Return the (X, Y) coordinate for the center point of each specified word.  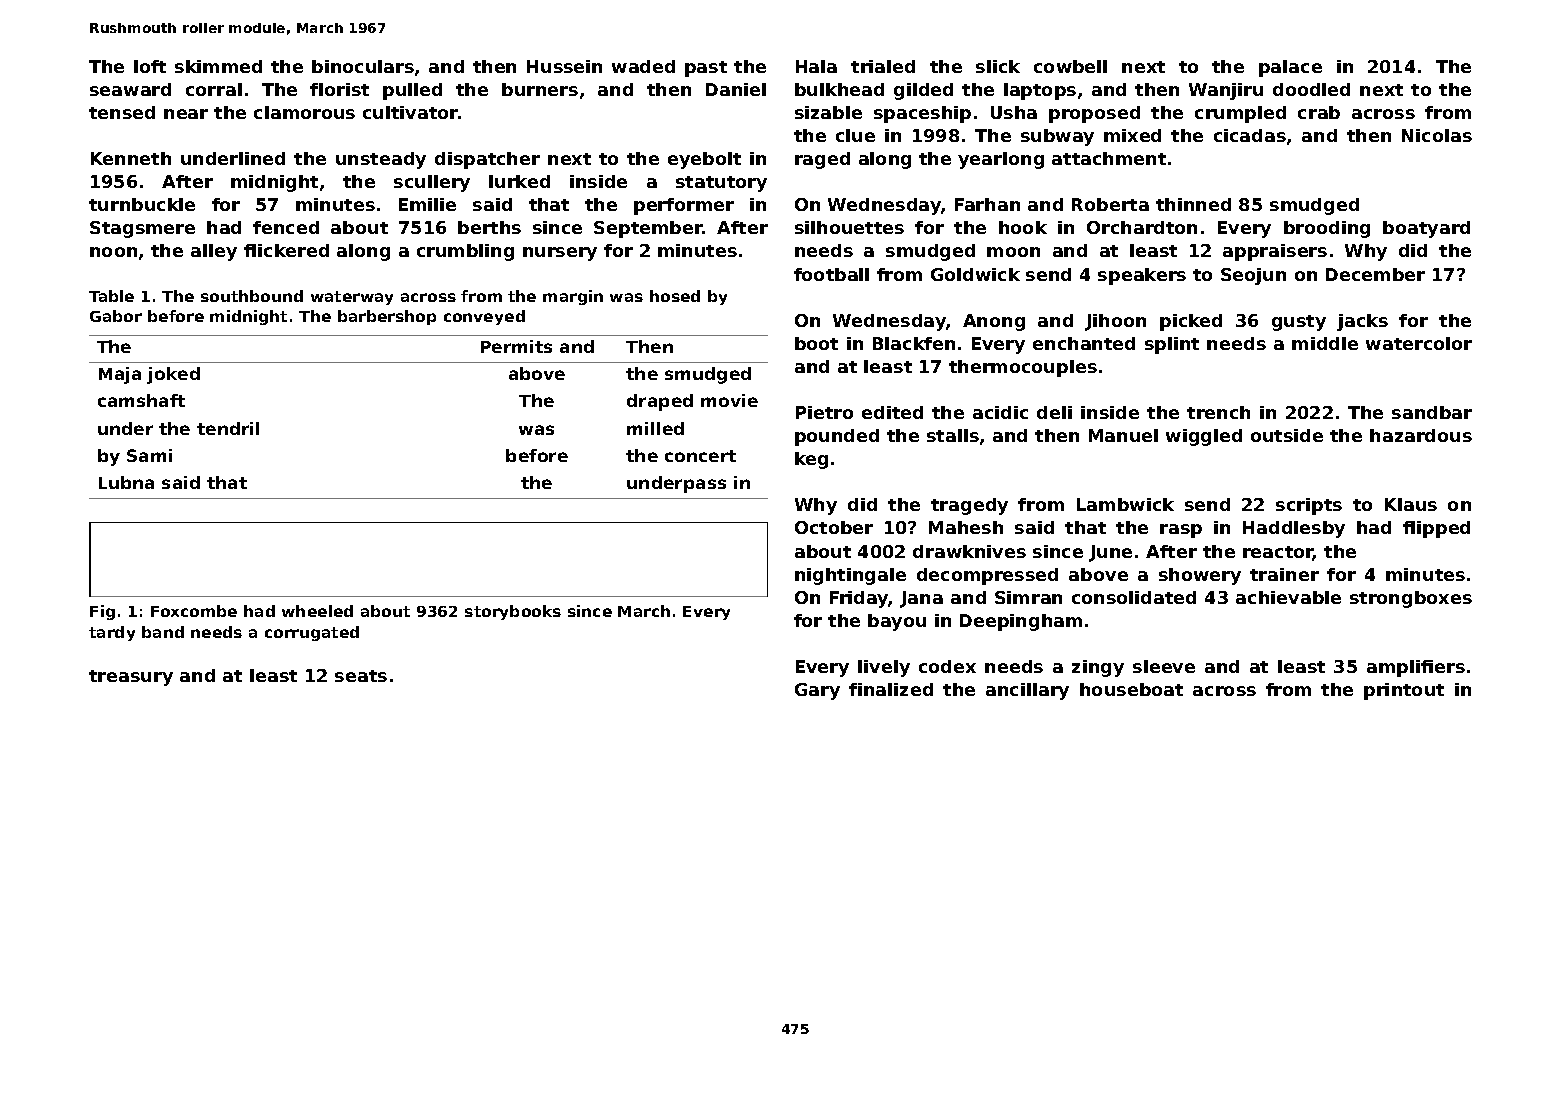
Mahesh (966, 527)
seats (361, 676)
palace (1290, 68)
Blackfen (914, 343)
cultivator (410, 112)
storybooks (513, 612)
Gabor (116, 316)
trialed (883, 66)
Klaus (1411, 504)
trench (1218, 412)
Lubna (126, 482)
